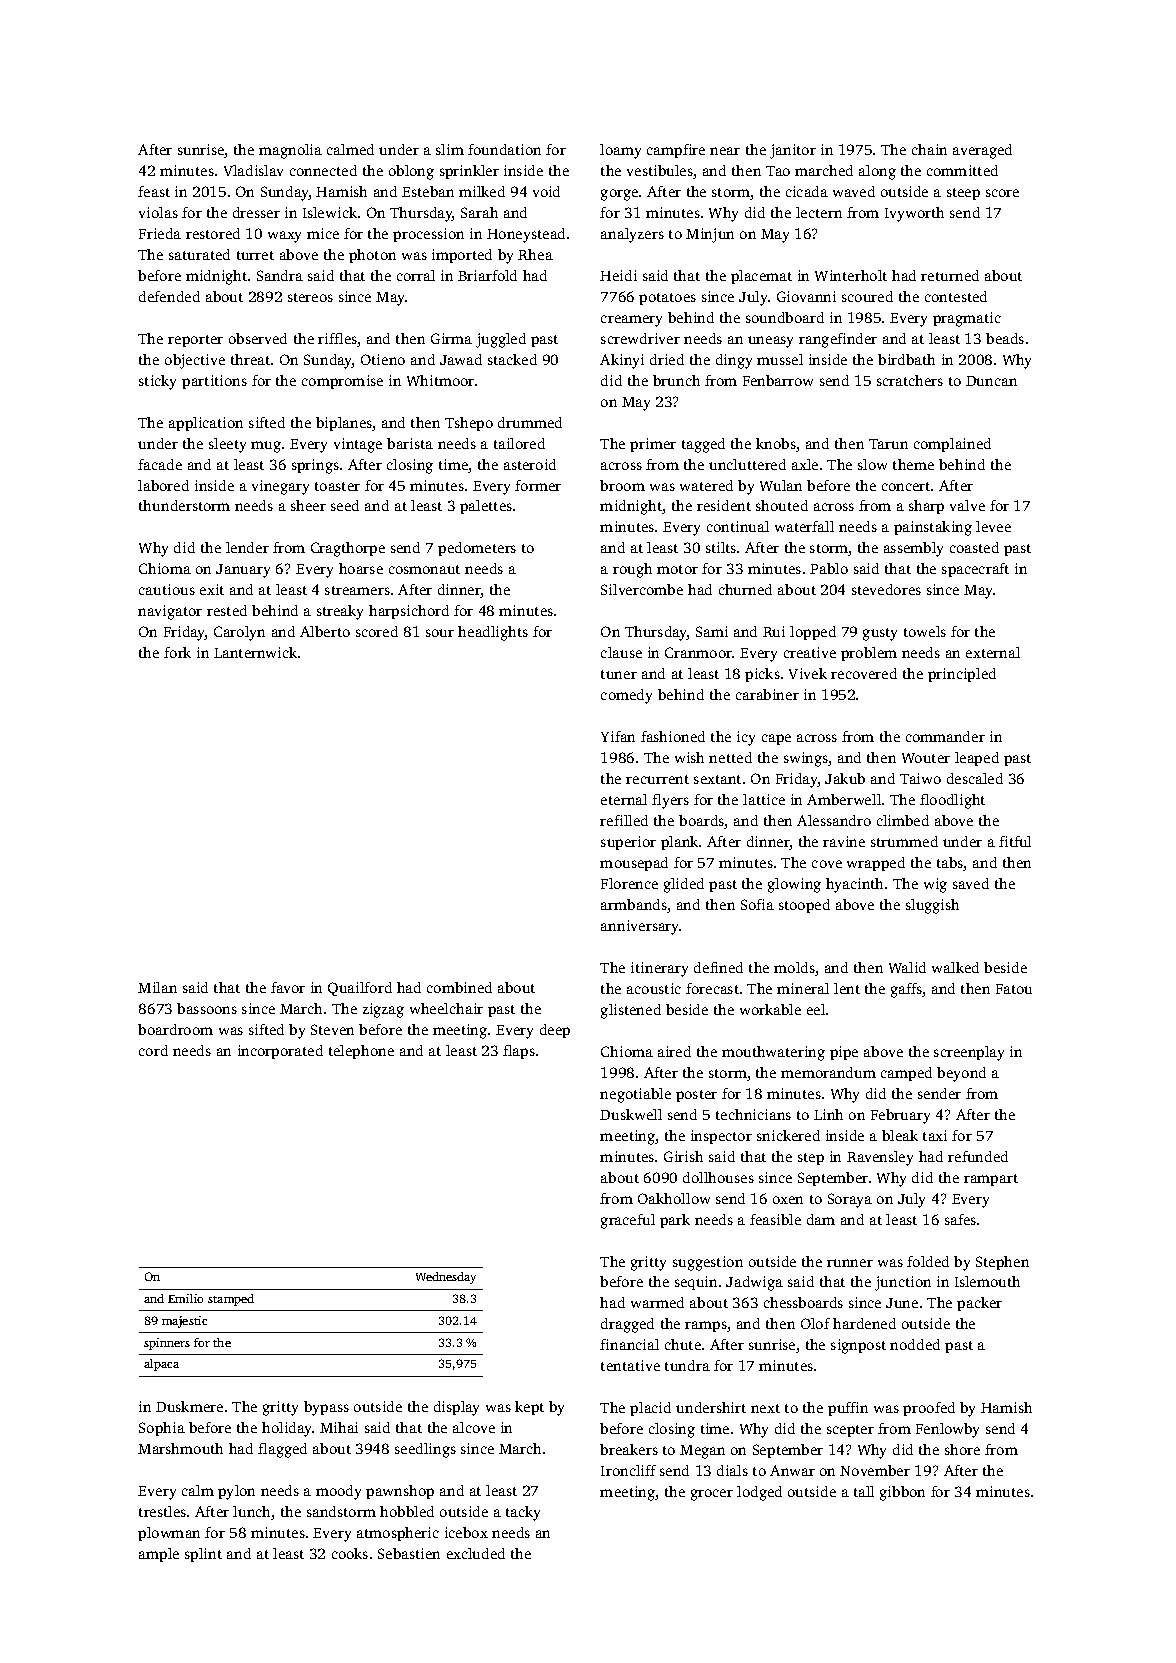 This image has width=1176, height=1663. I want to click on waterfall, so click(804, 526).
